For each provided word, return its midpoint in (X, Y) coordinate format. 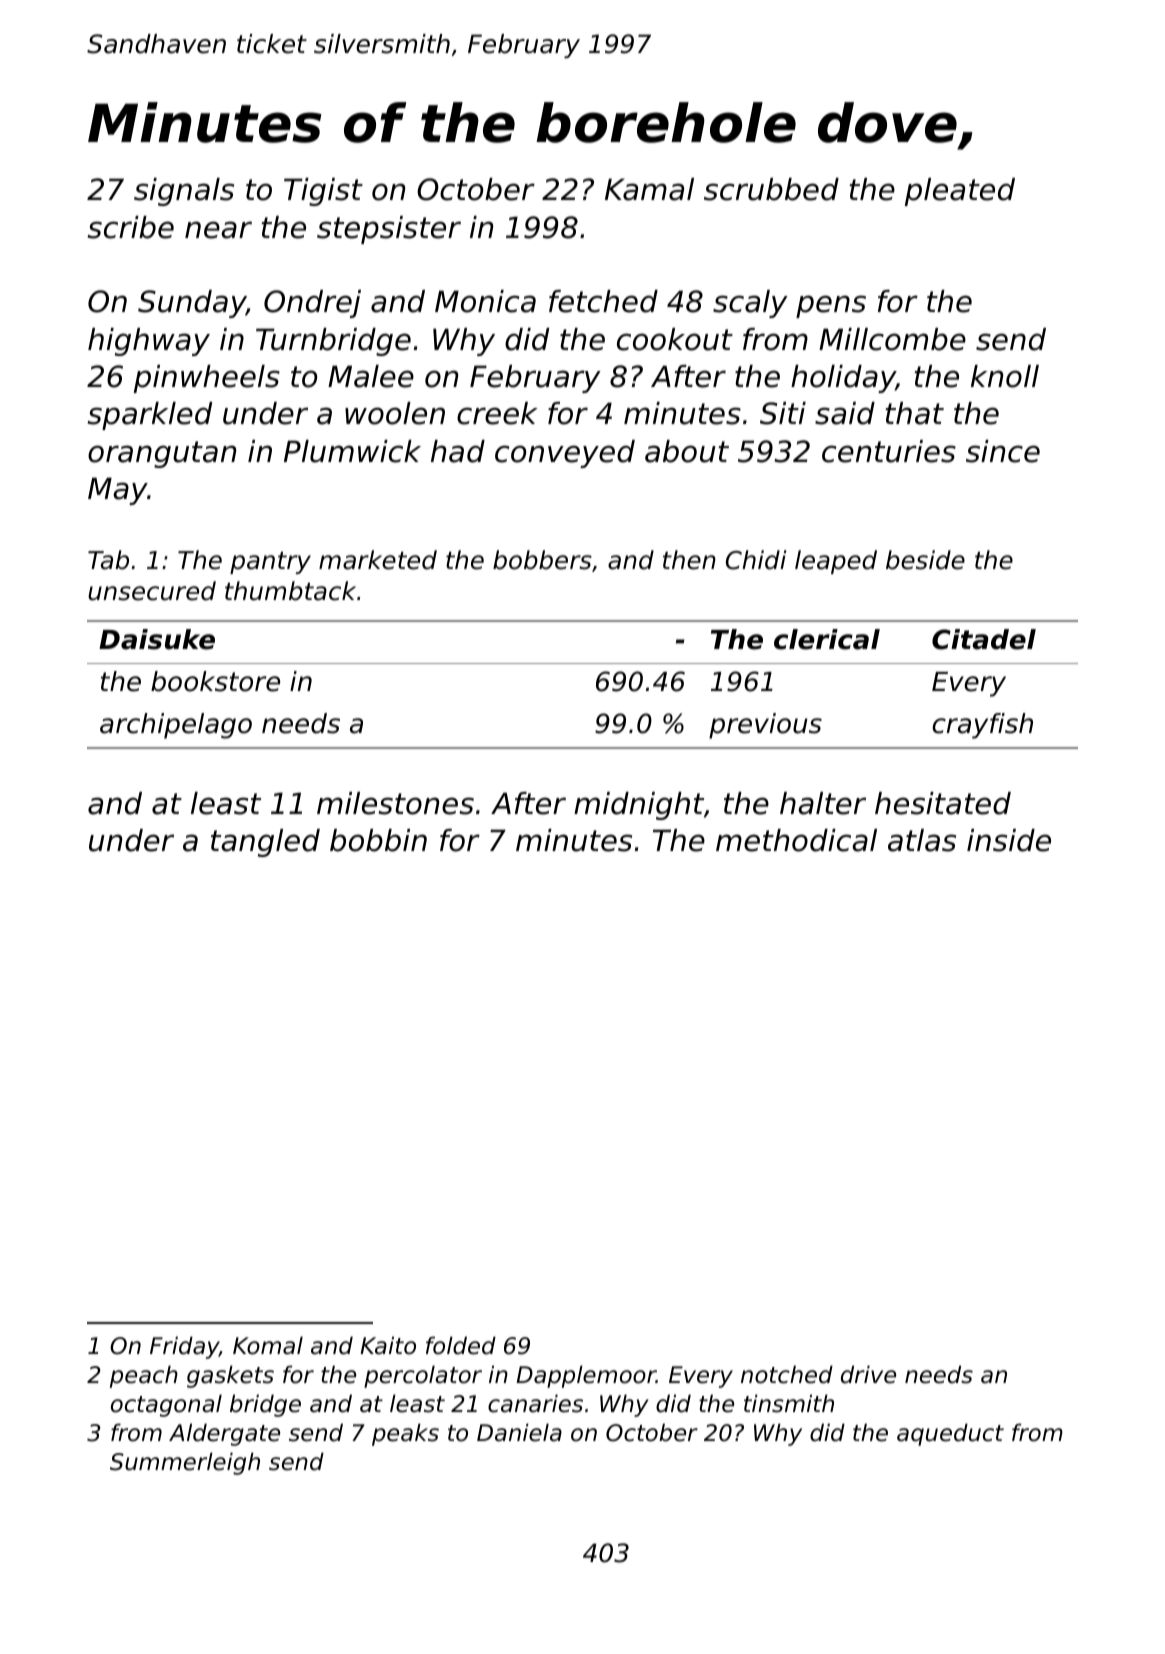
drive (868, 1374)
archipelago (176, 726)
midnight (639, 806)
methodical (796, 840)
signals (184, 192)
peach (144, 1376)
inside (1009, 840)
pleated (960, 192)
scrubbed (771, 189)
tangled (265, 843)
